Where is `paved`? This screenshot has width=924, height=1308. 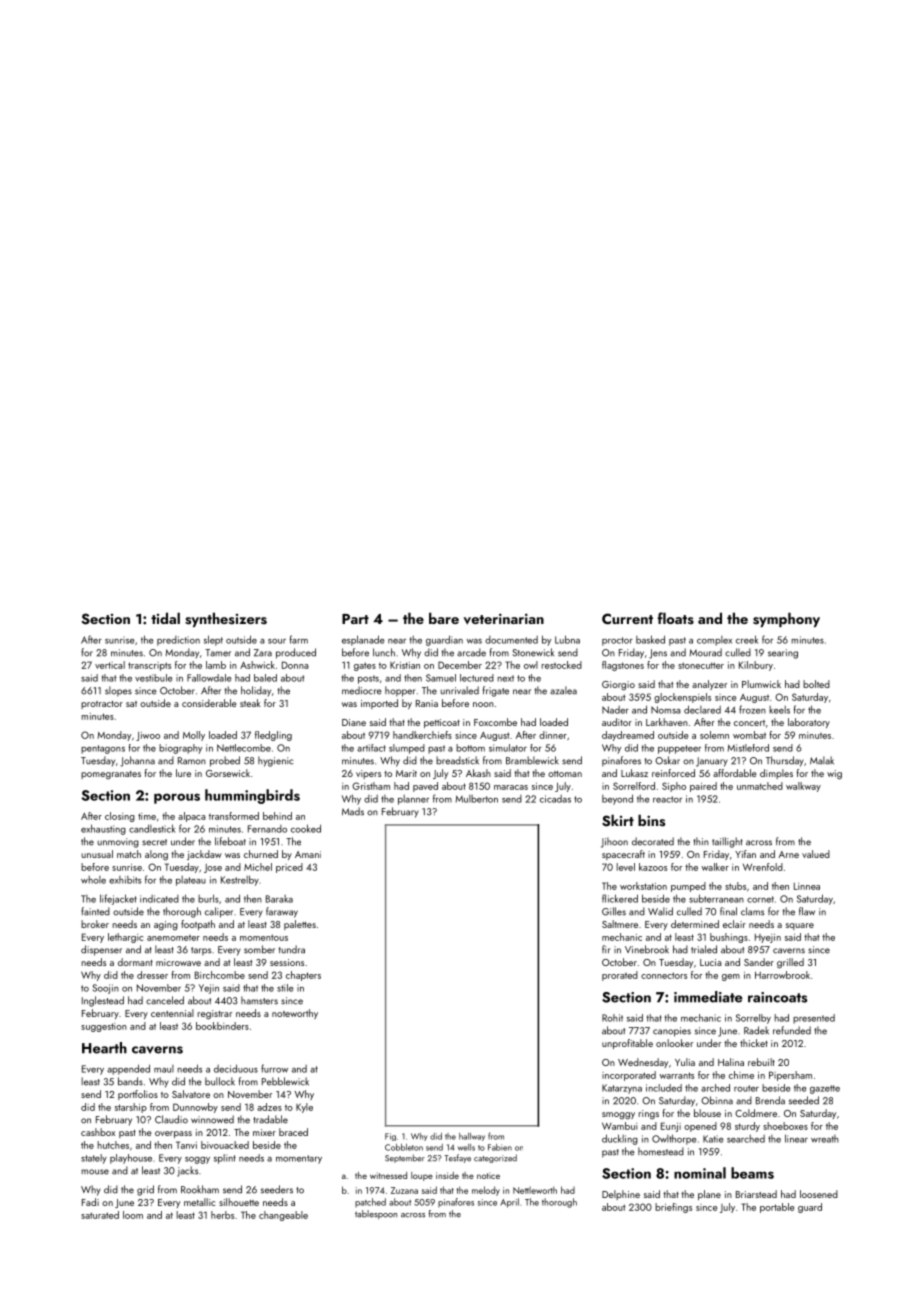 paved is located at coordinates (425, 787).
